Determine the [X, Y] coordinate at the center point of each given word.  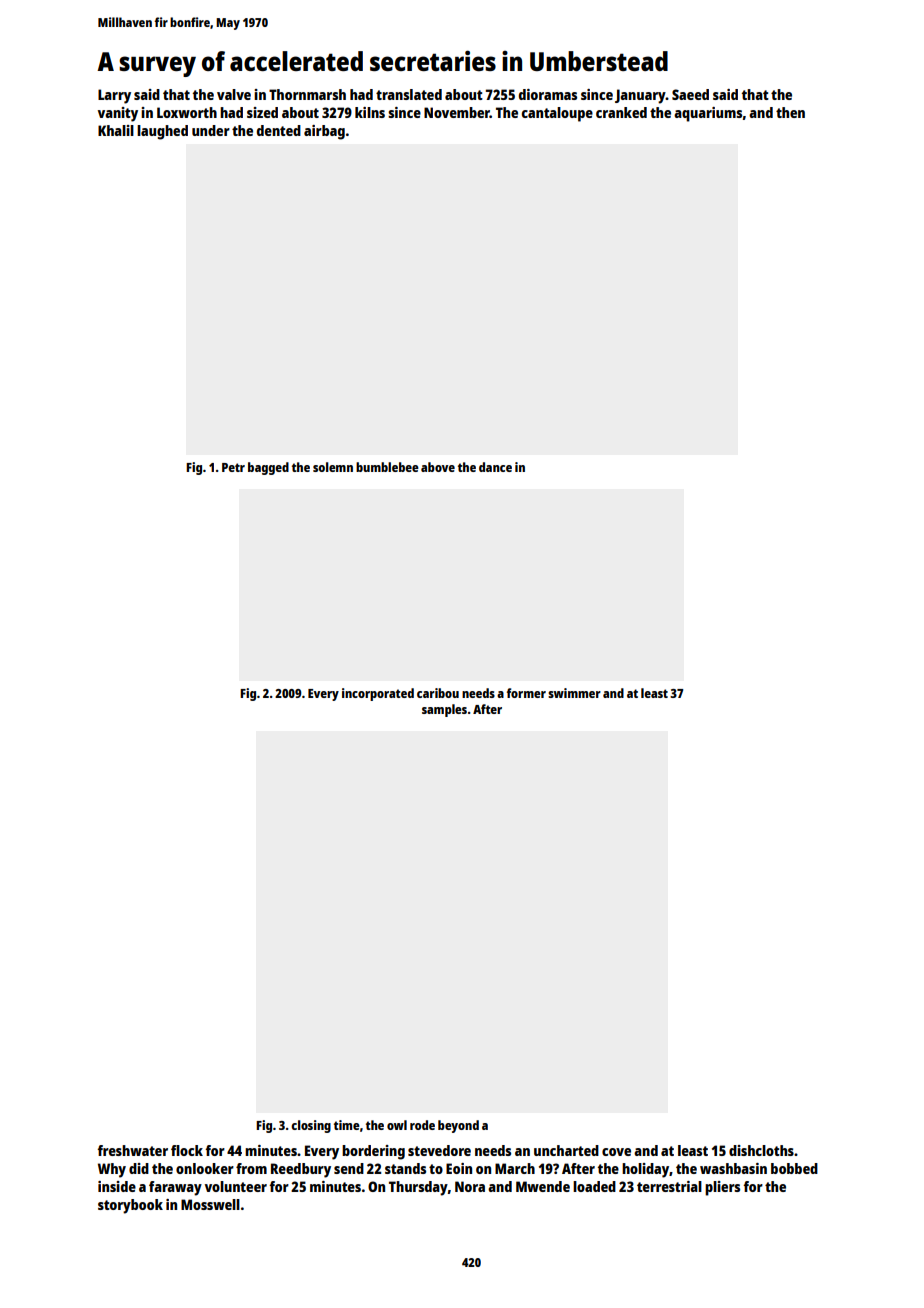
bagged [268, 468]
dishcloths [761, 1150]
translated [409, 94]
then [790, 112]
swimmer [574, 693]
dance [495, 467]
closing [311, 1126]
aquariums [708, 114]
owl [397, 1125]
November [457, 112]
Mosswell [210, 1204]
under [211, 130]
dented [279, 130]
